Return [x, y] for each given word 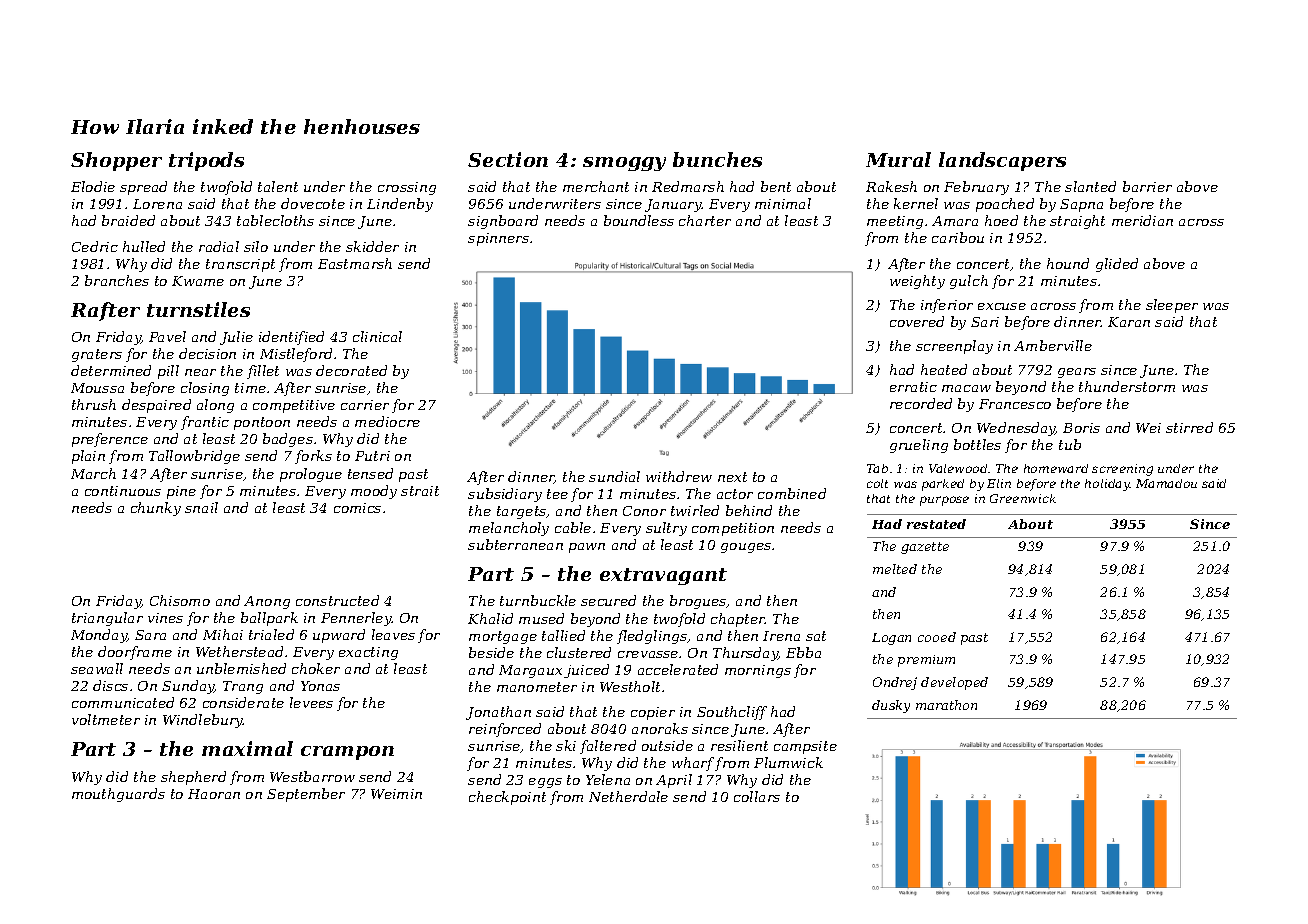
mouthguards [118, 795]
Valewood [958, 468]
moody [374, 492]
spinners [498, 239]
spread [143, 188]
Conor [644, 511]
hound [1068, 263]
